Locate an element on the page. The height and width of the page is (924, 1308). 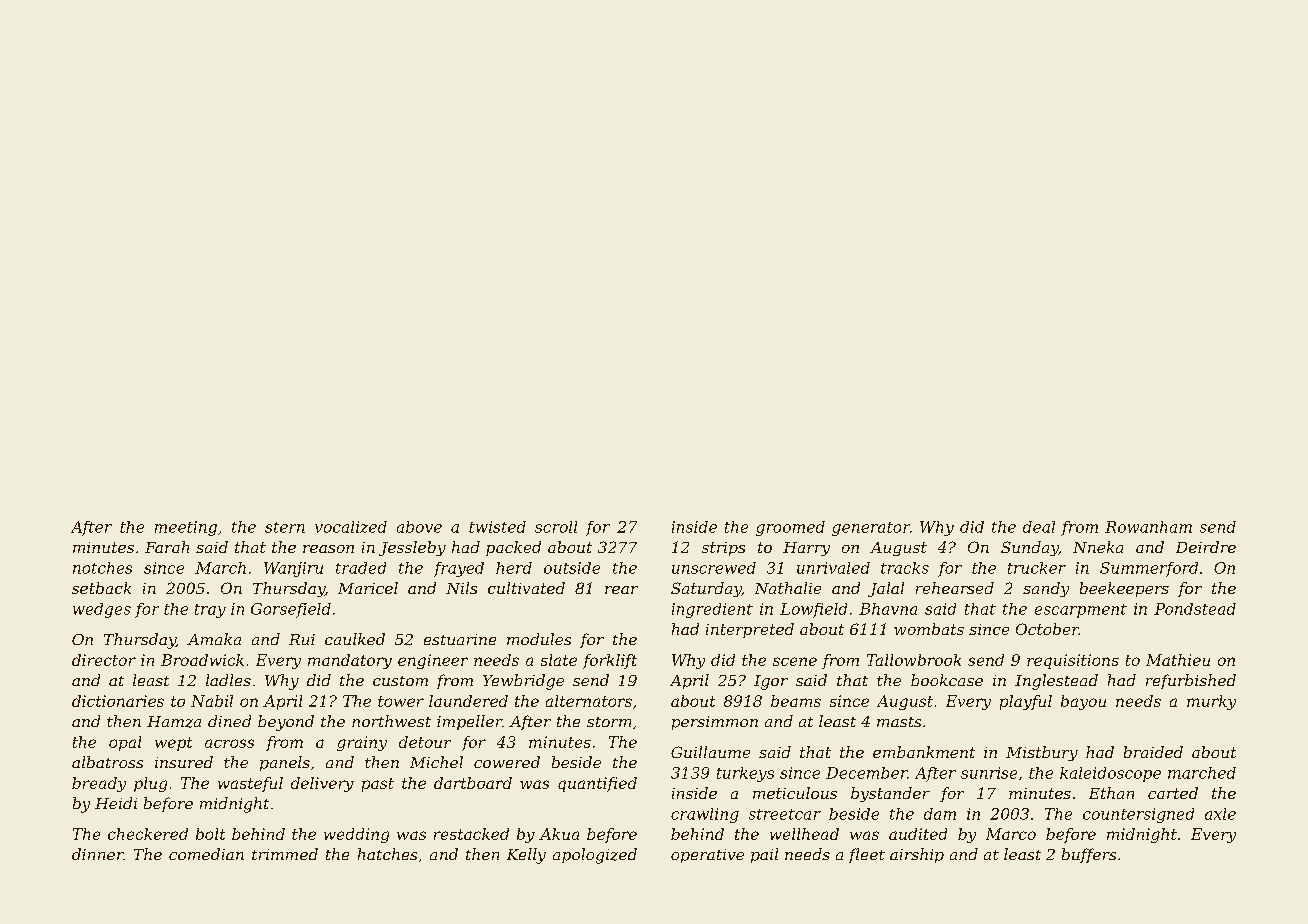
Pondstead is located at coordinates (1195, 609).
